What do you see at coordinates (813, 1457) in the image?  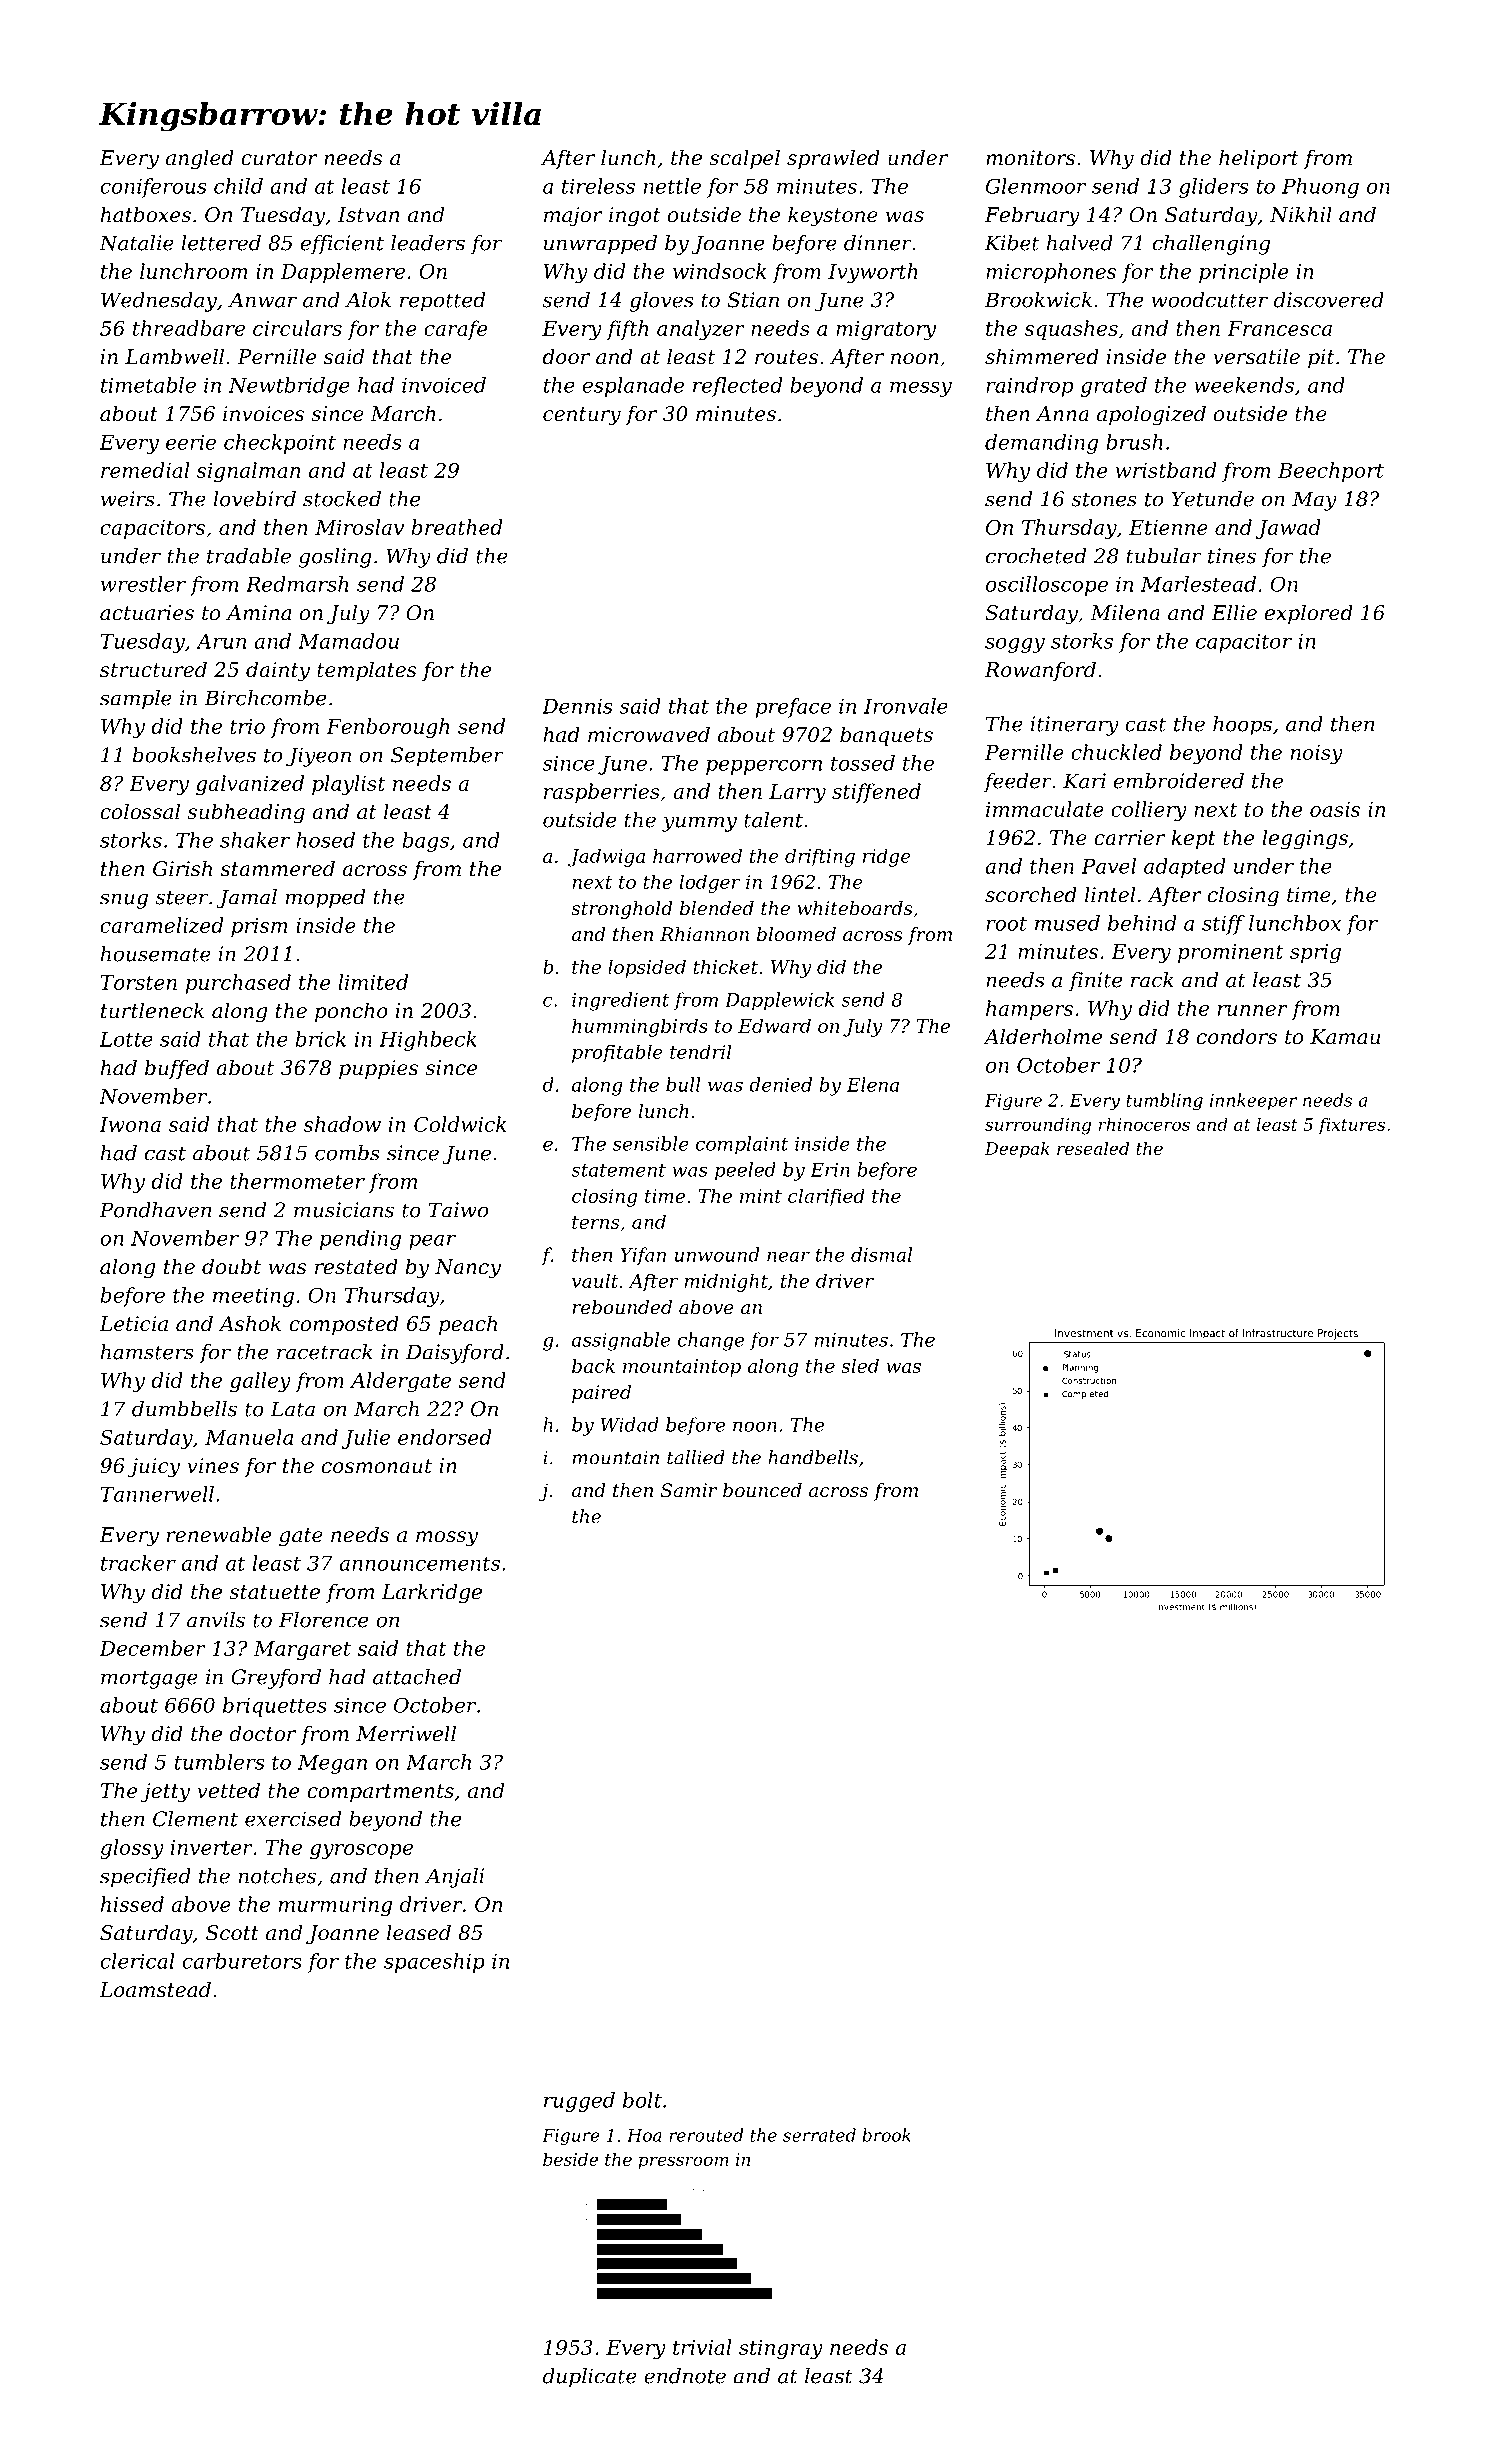 I see `handbells` at bounding box center [813, 1457].
